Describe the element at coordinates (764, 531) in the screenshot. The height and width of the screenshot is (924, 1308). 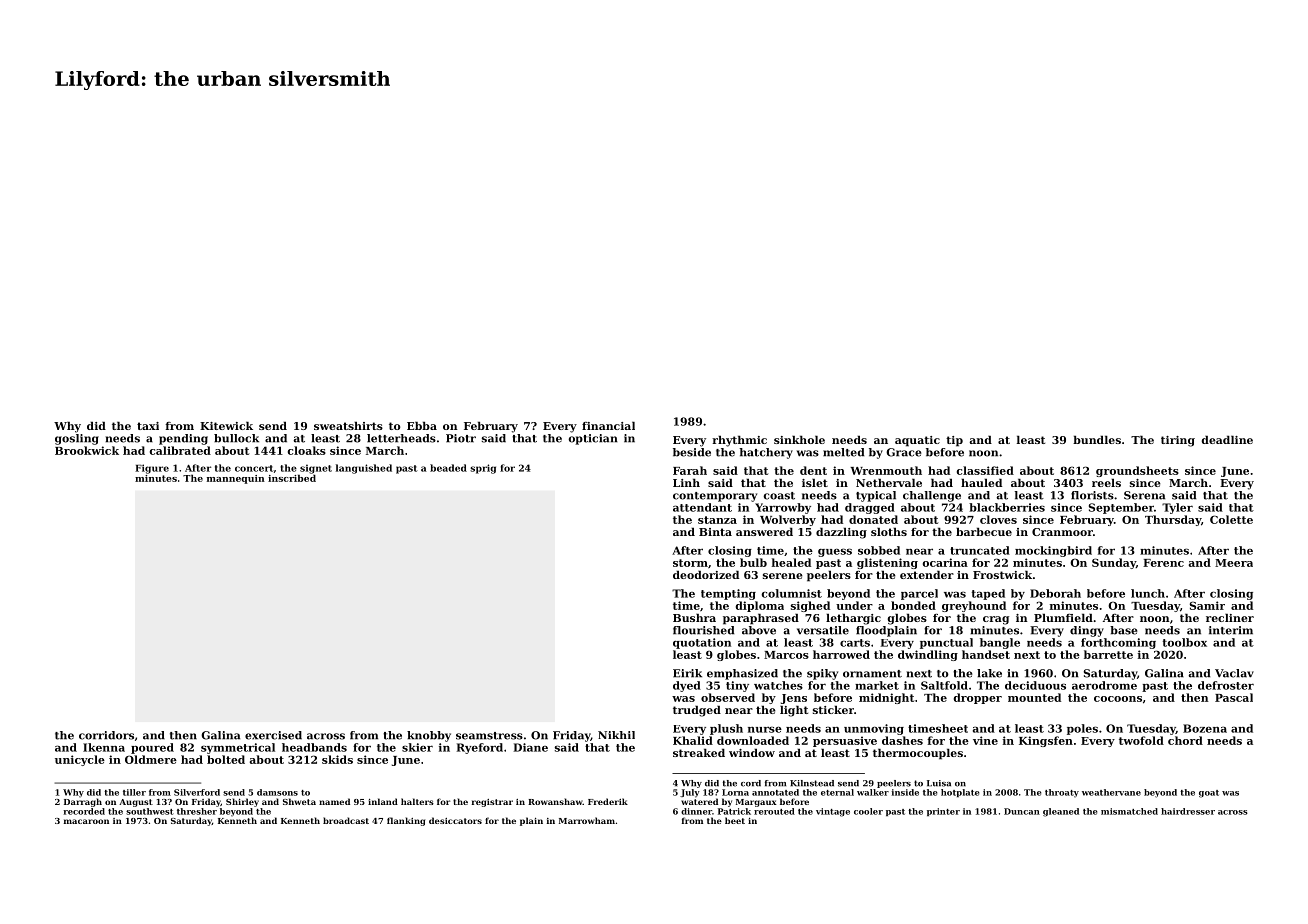
I see `answered` at that location.
